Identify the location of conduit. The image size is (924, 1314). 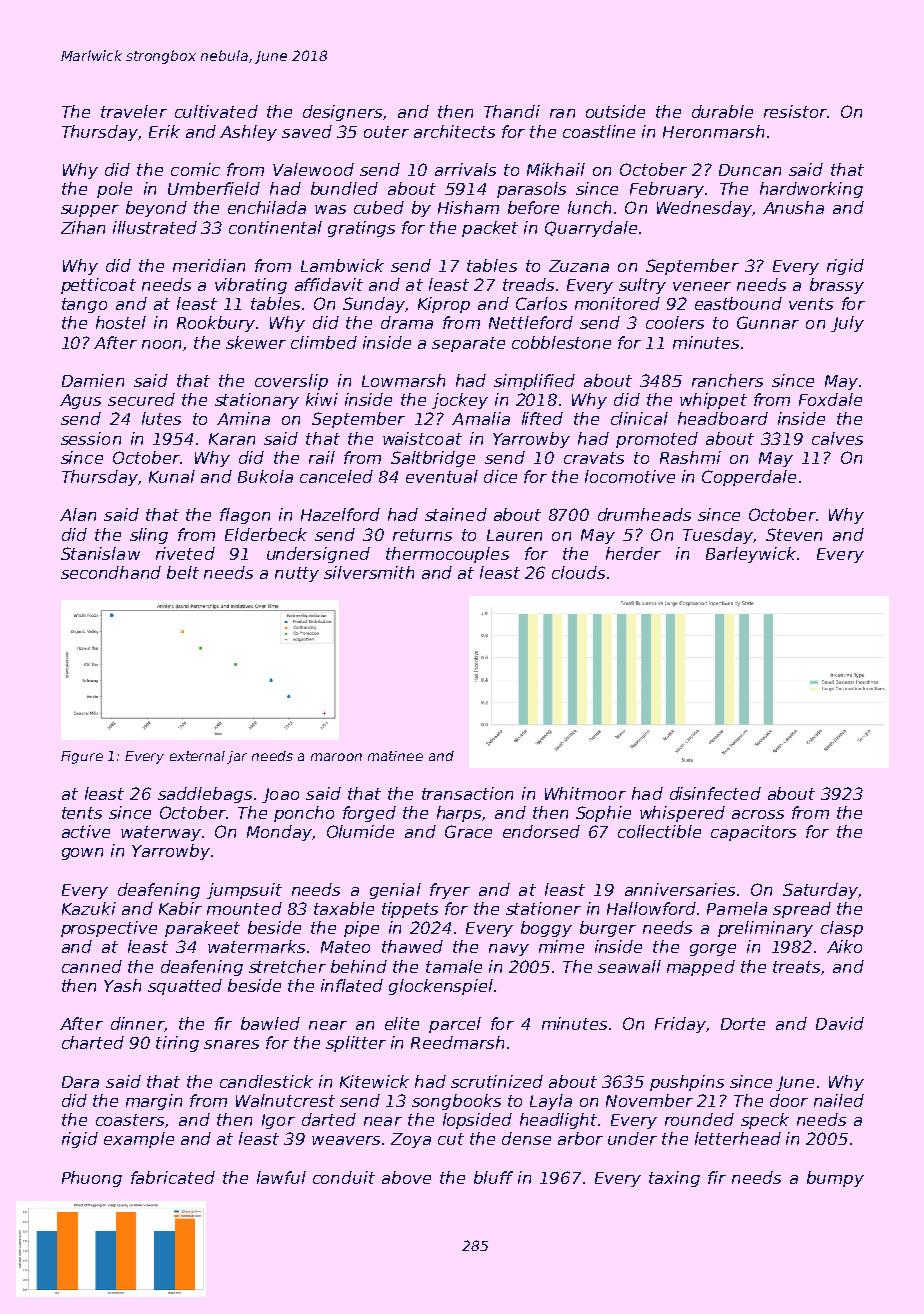
(344, 1177).
